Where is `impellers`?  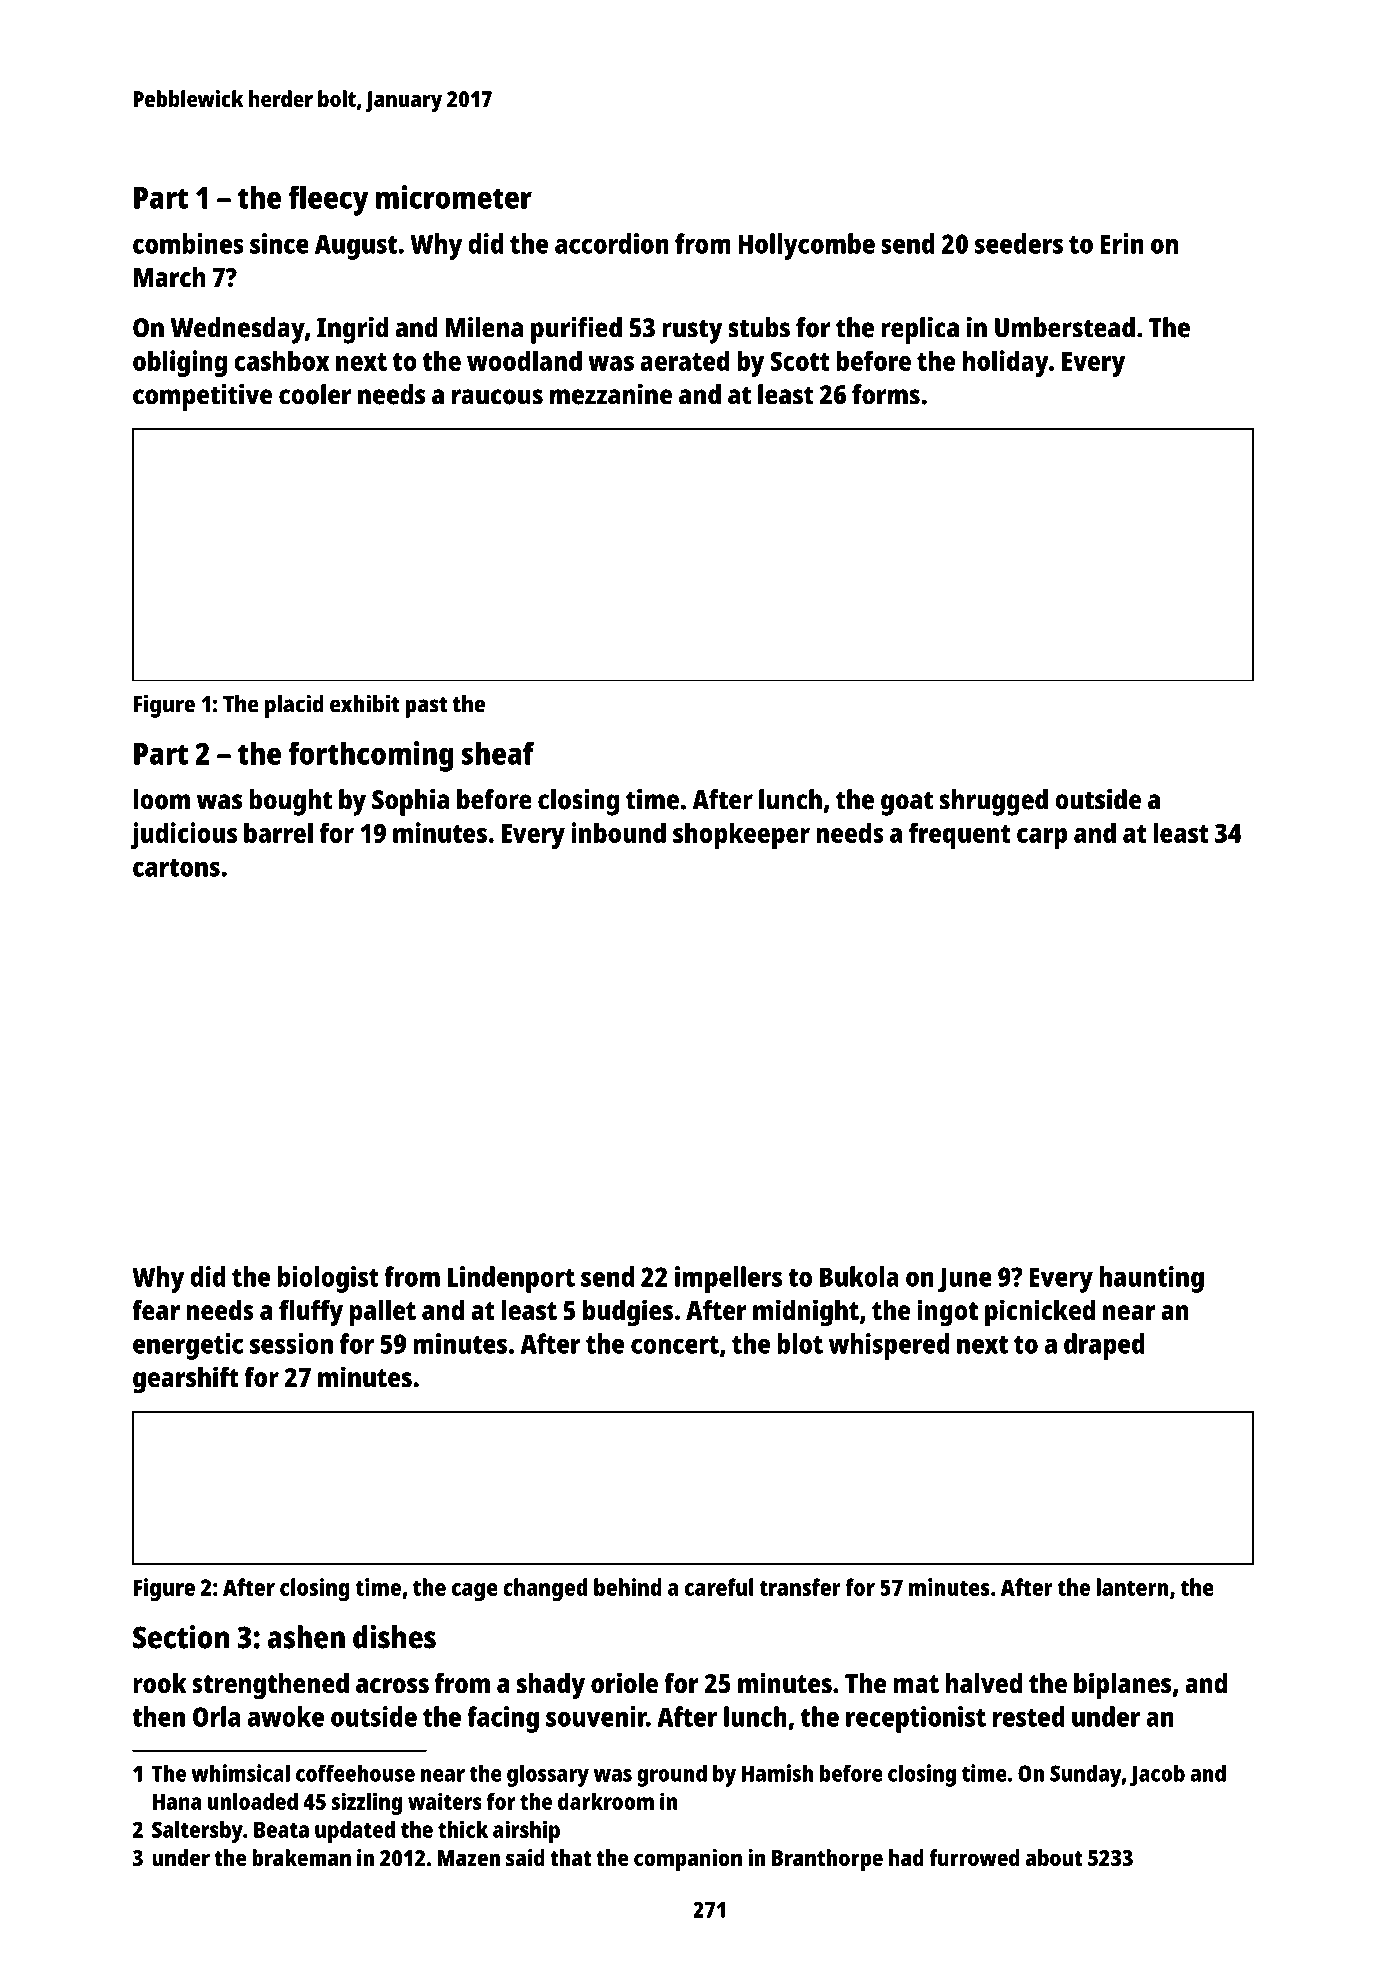
impellers is located at coordinates (728, 1279).
